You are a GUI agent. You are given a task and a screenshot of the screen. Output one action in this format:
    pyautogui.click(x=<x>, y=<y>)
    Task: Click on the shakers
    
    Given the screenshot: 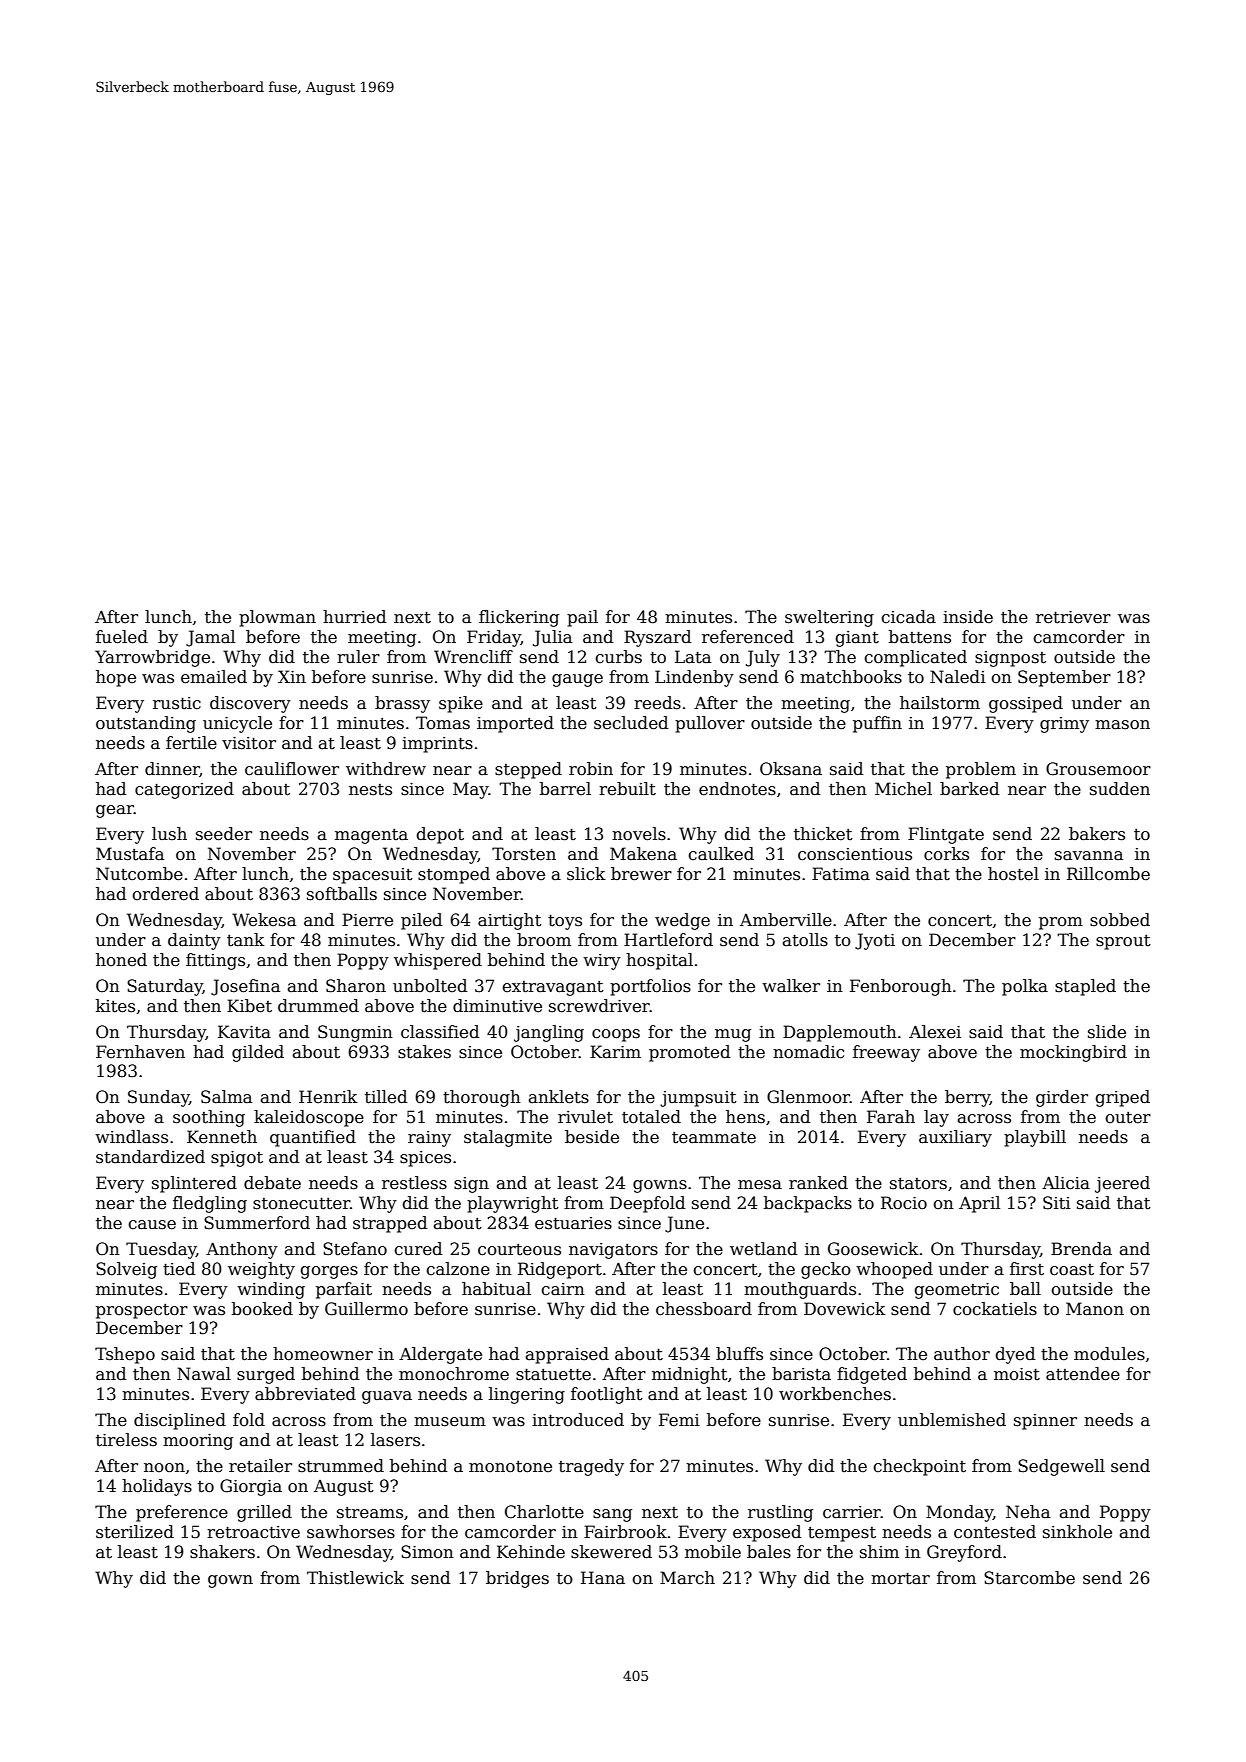 What is the action you would take?
    pyautogui.click(x=222, y=1552)
